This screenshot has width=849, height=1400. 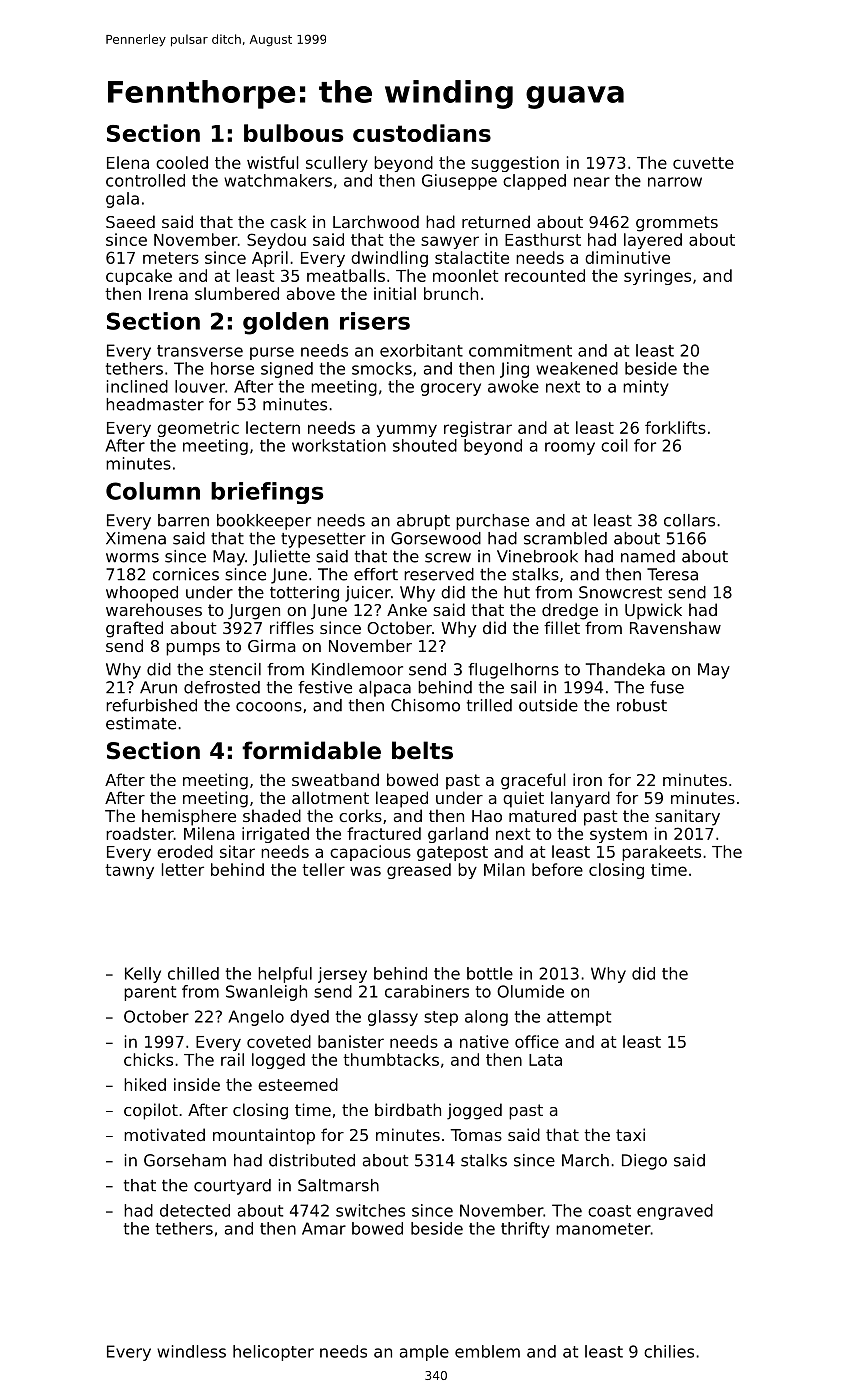 I want to click on sanitary, so click(x=687, y=817).
